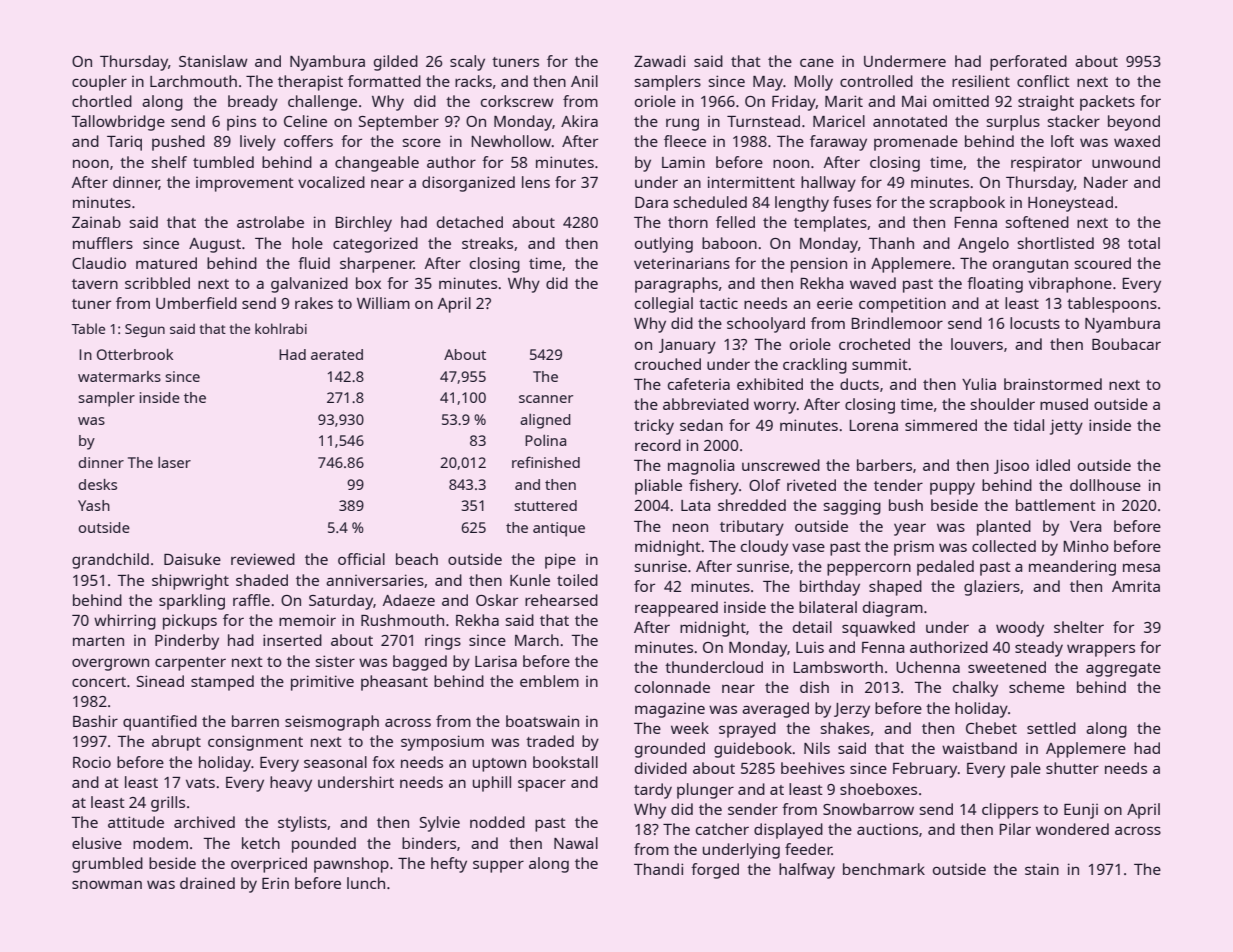 This image has height=952, width=1233. What do you see at coordinates (729, 243) in the image?
I see `baboon` at bounding box center [729, 243].
